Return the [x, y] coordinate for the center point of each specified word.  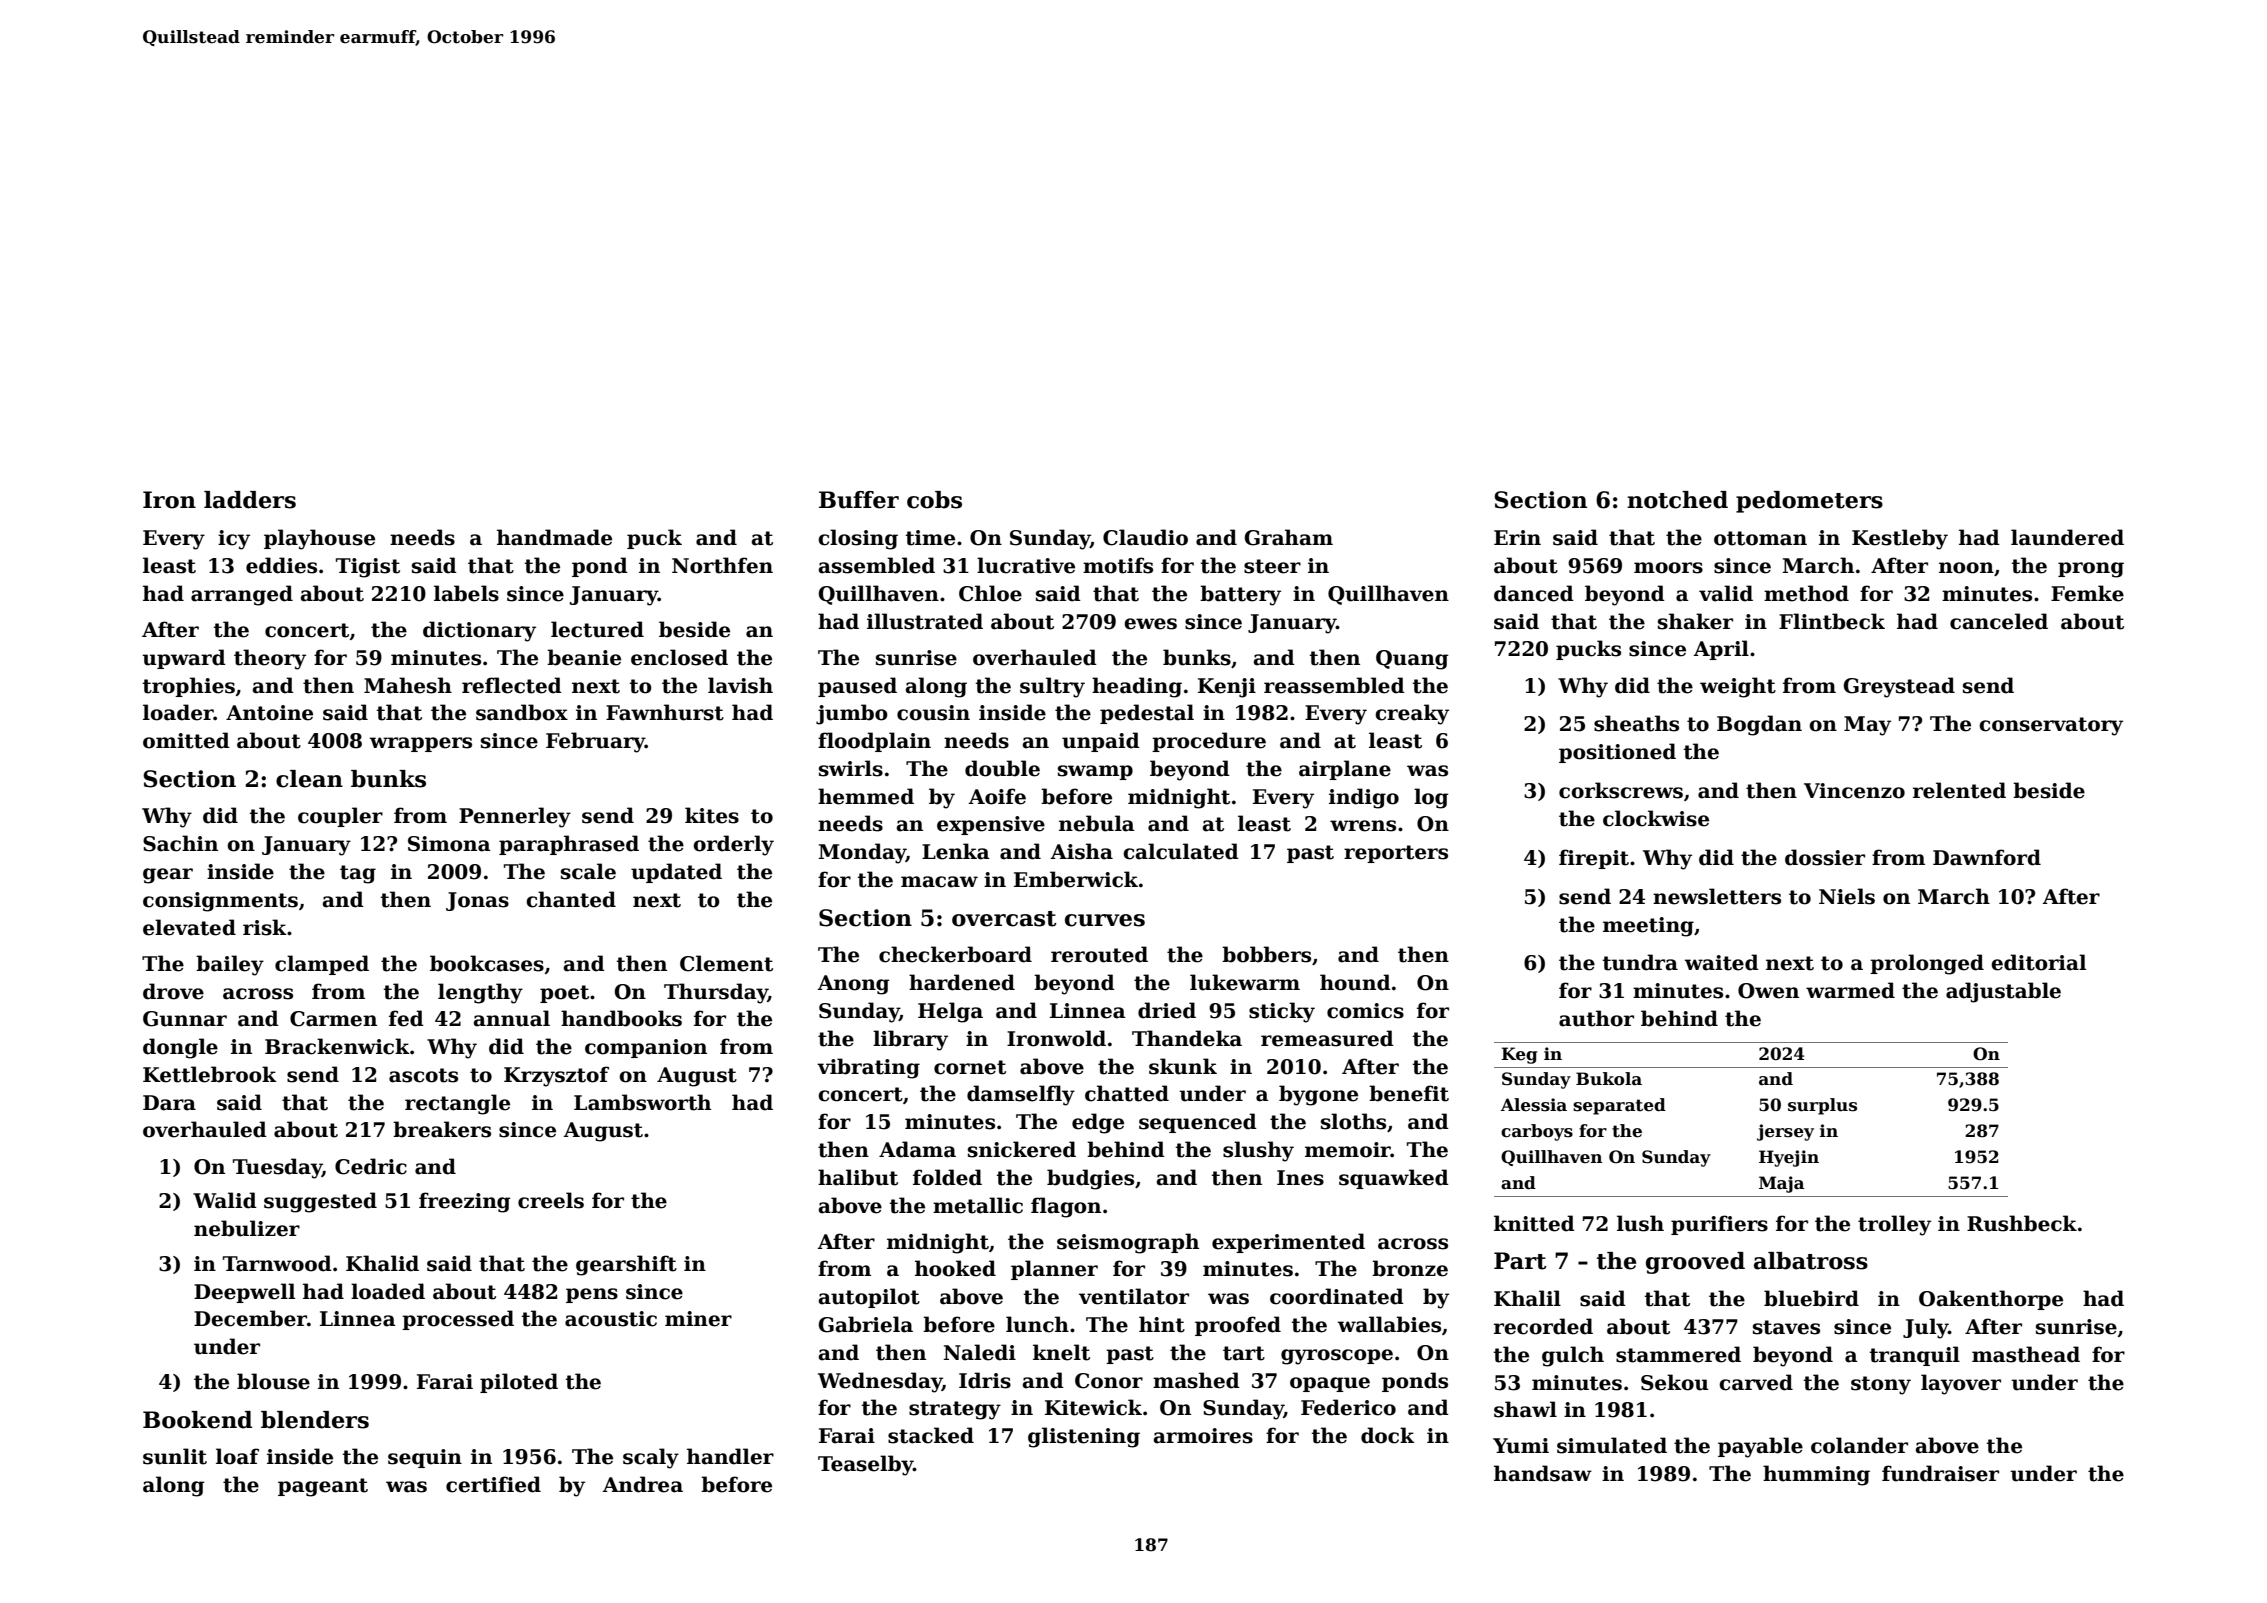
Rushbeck [2022, 1223]
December [250, 1318]
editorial [2038, 962]
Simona [449, 844]
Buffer [859, 500]
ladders [250, 500]
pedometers [1809, 502]
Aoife [997, 796]
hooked [955, 1268]
